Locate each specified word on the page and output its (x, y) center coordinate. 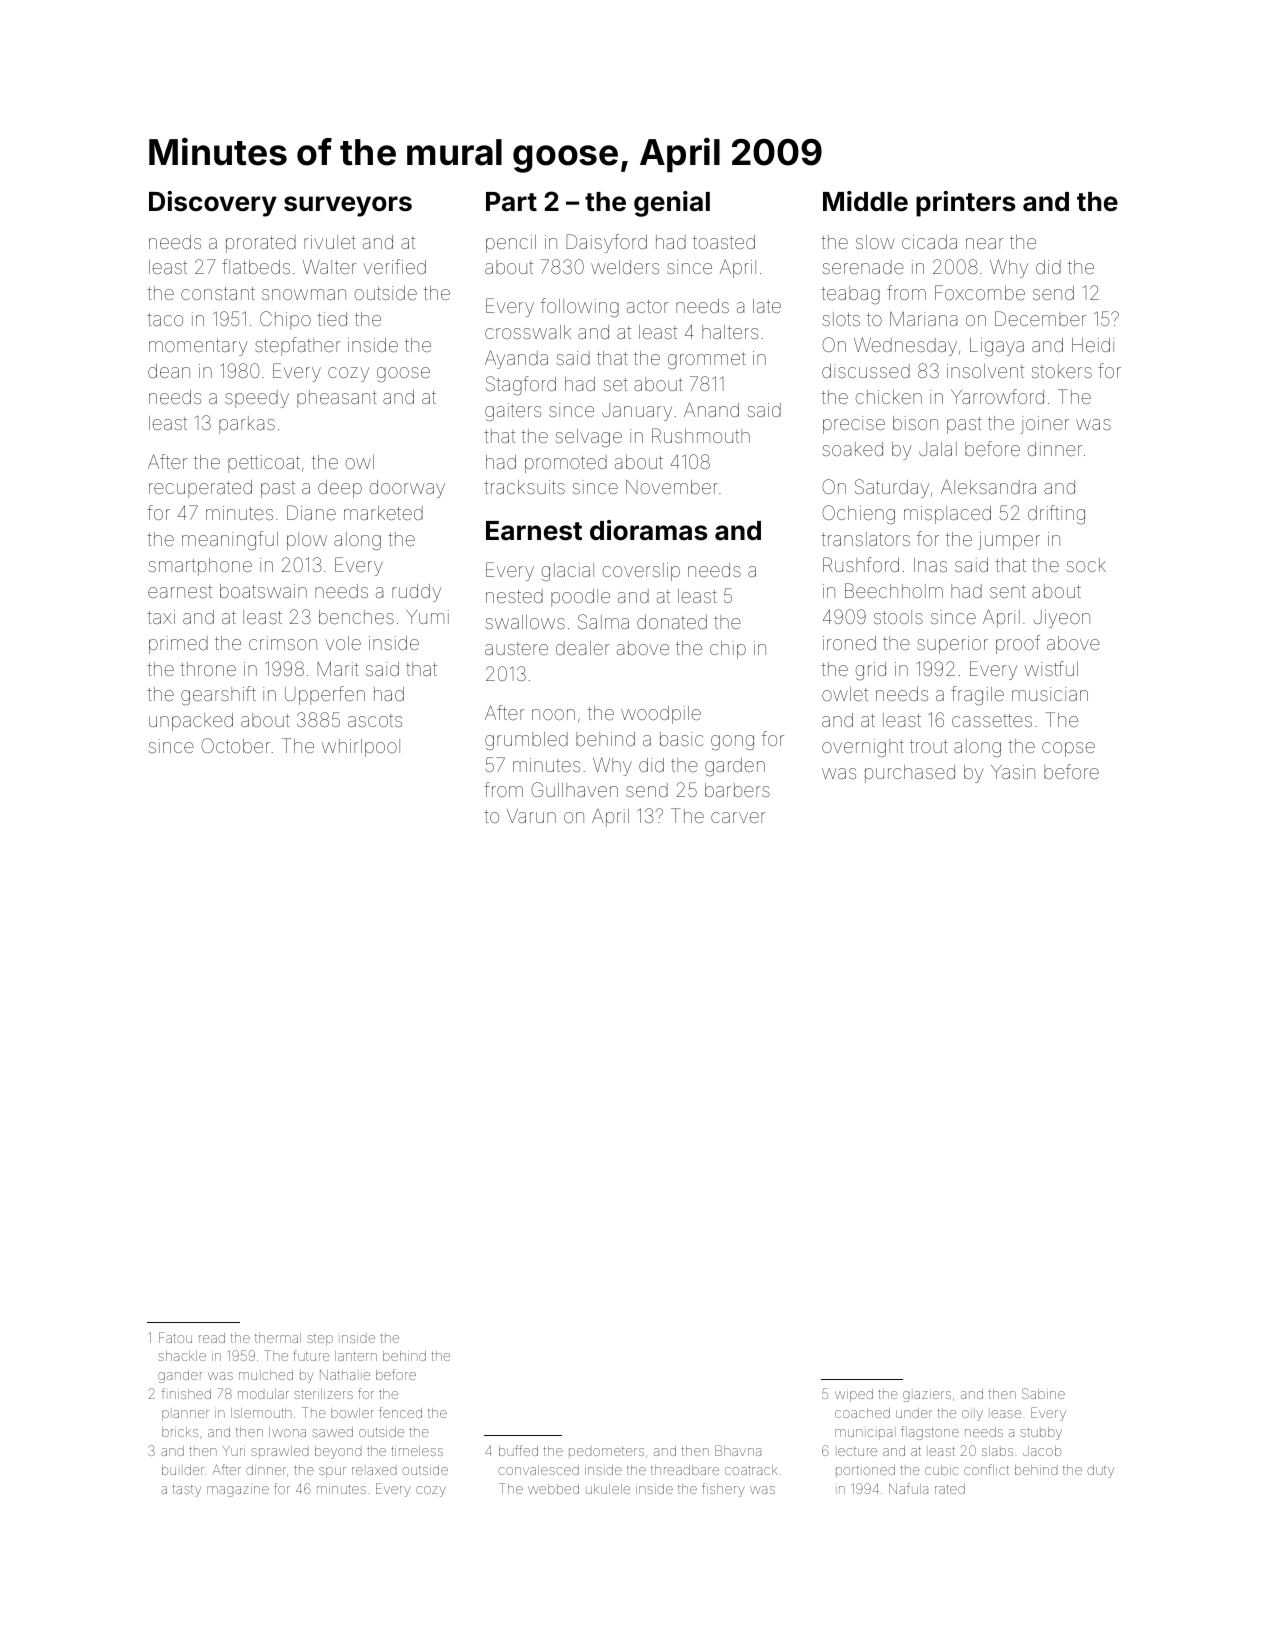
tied (332, 319)
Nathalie (345, 1375)
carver (738, 817)
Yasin (1013, 772)
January (637, 412)
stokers (1062, 371)
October (235, 745)
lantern (356, 1356)
